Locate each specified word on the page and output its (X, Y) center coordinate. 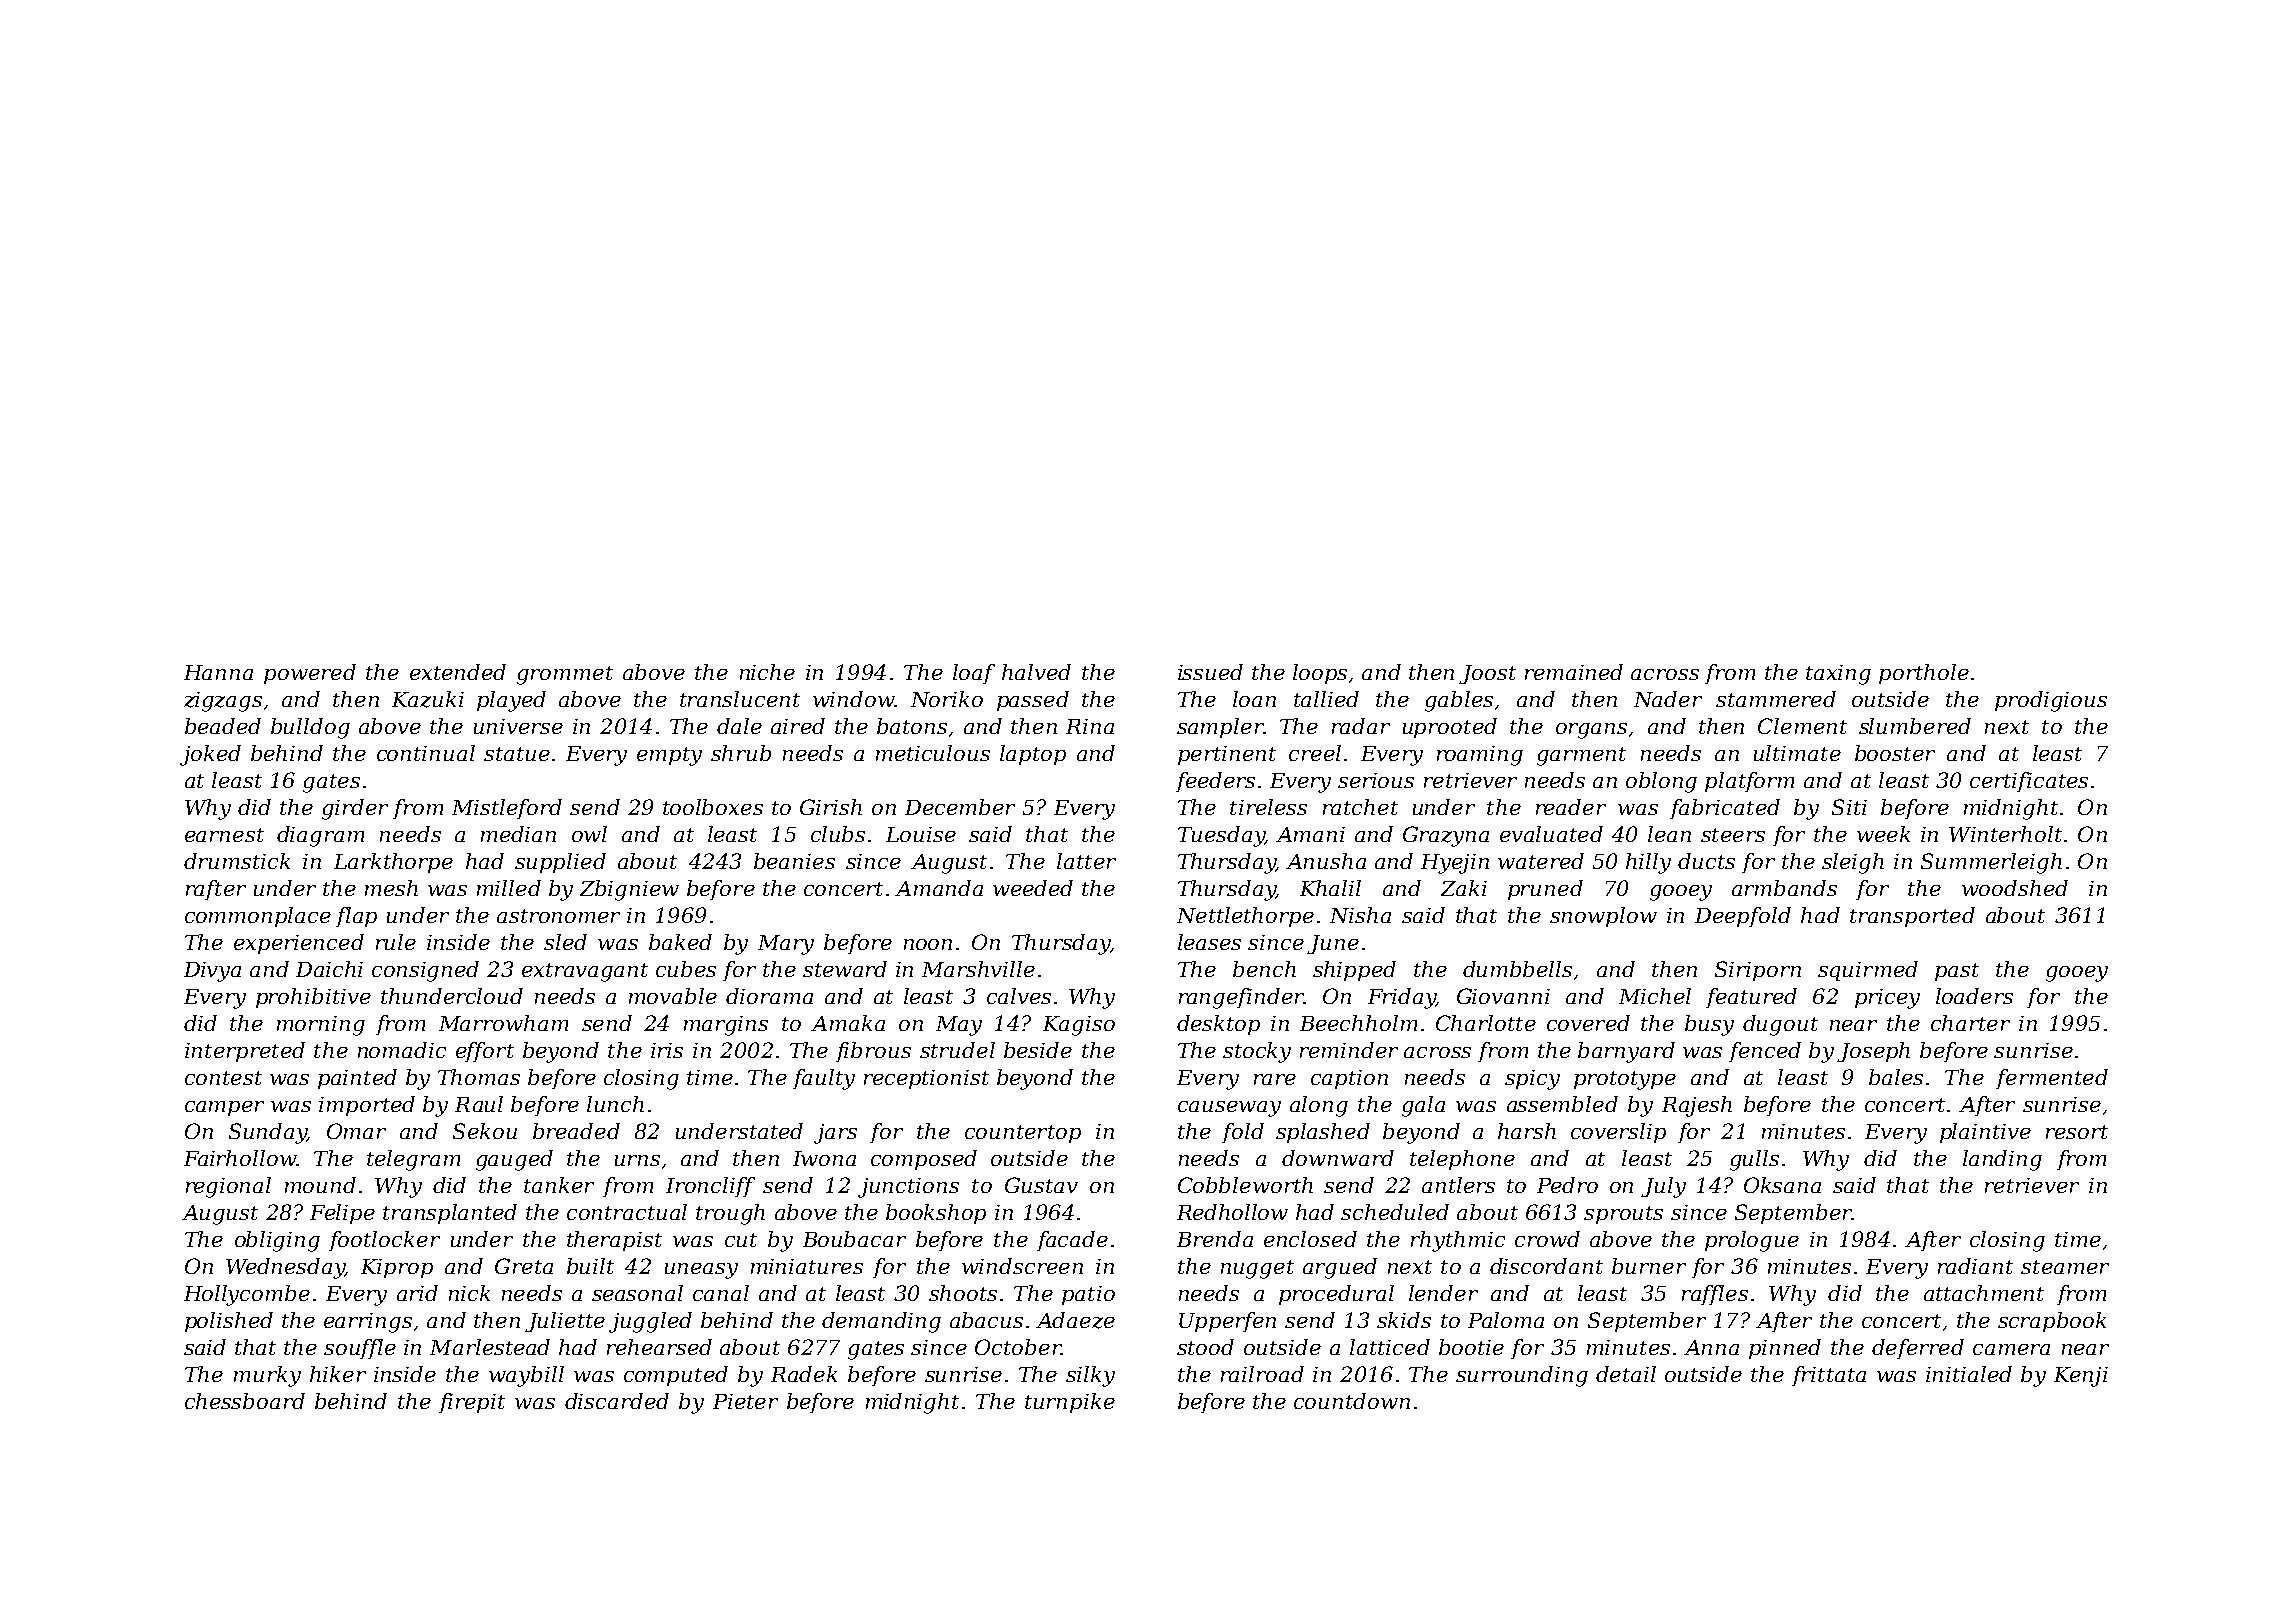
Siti (1849, 807)
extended (458, 672)
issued (1210, 672)
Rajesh (1697, 1106)
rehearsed (659, 1347)
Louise (921, 834)
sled (565, 942)
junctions (908, 1188)
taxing (1838, 675)
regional (228, 1187)
